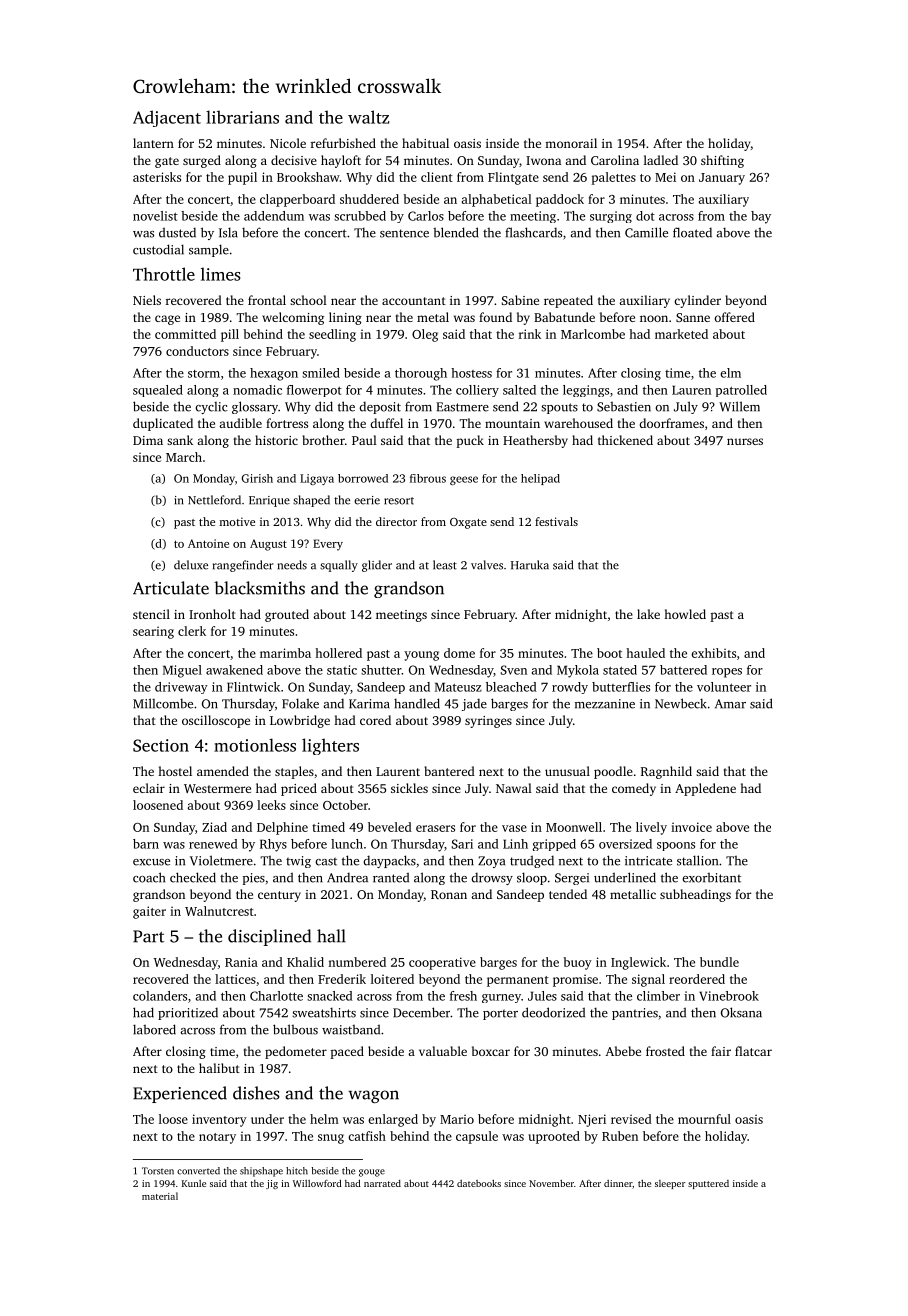 The height and width of the screenshot is (1316, 908). What do you see at coordinates (761, 217) in the screenshot?
I see `bay` at bounding box center [761, 217].
